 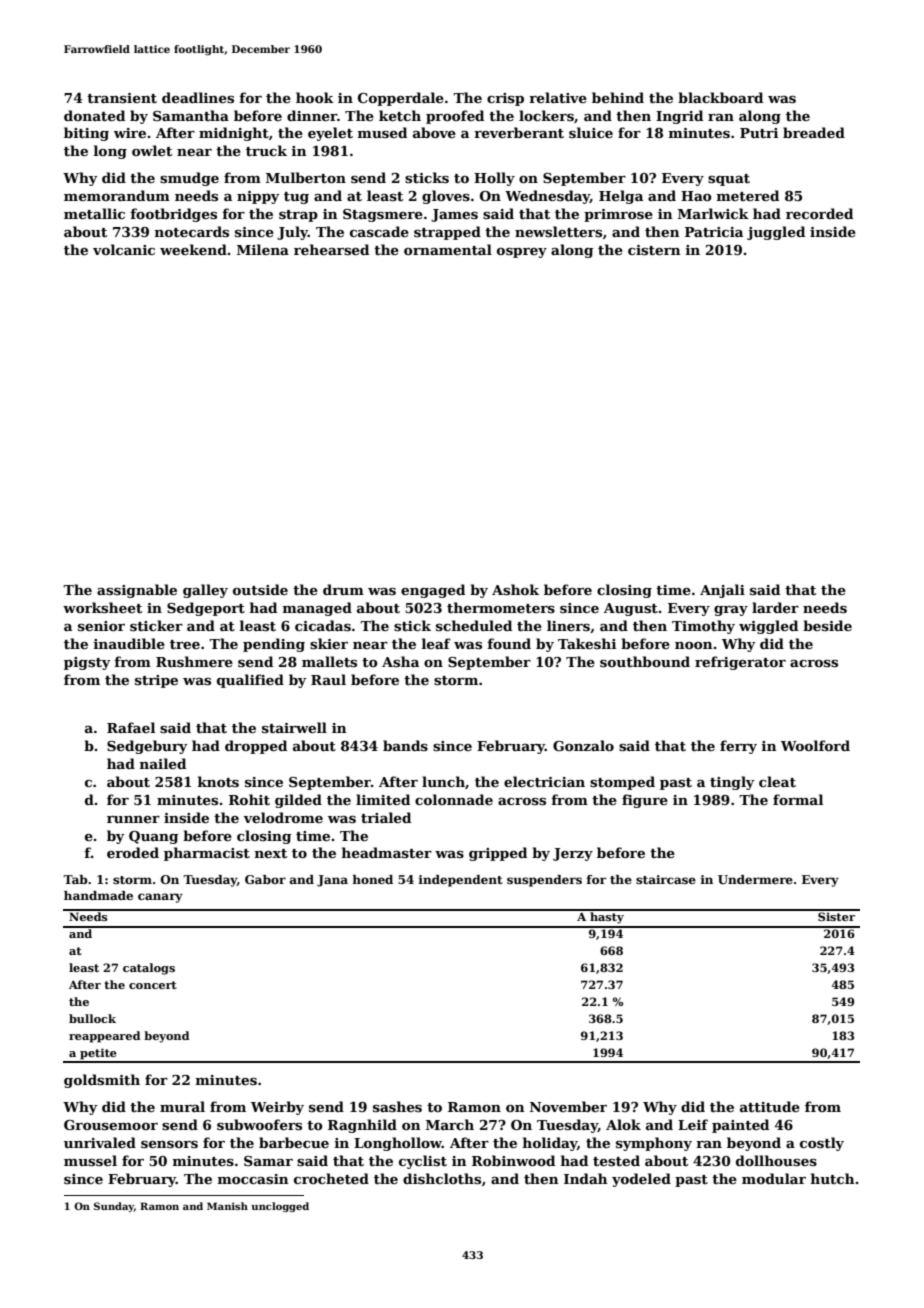 I want to click on mural, so click(x=182, y=1106).
